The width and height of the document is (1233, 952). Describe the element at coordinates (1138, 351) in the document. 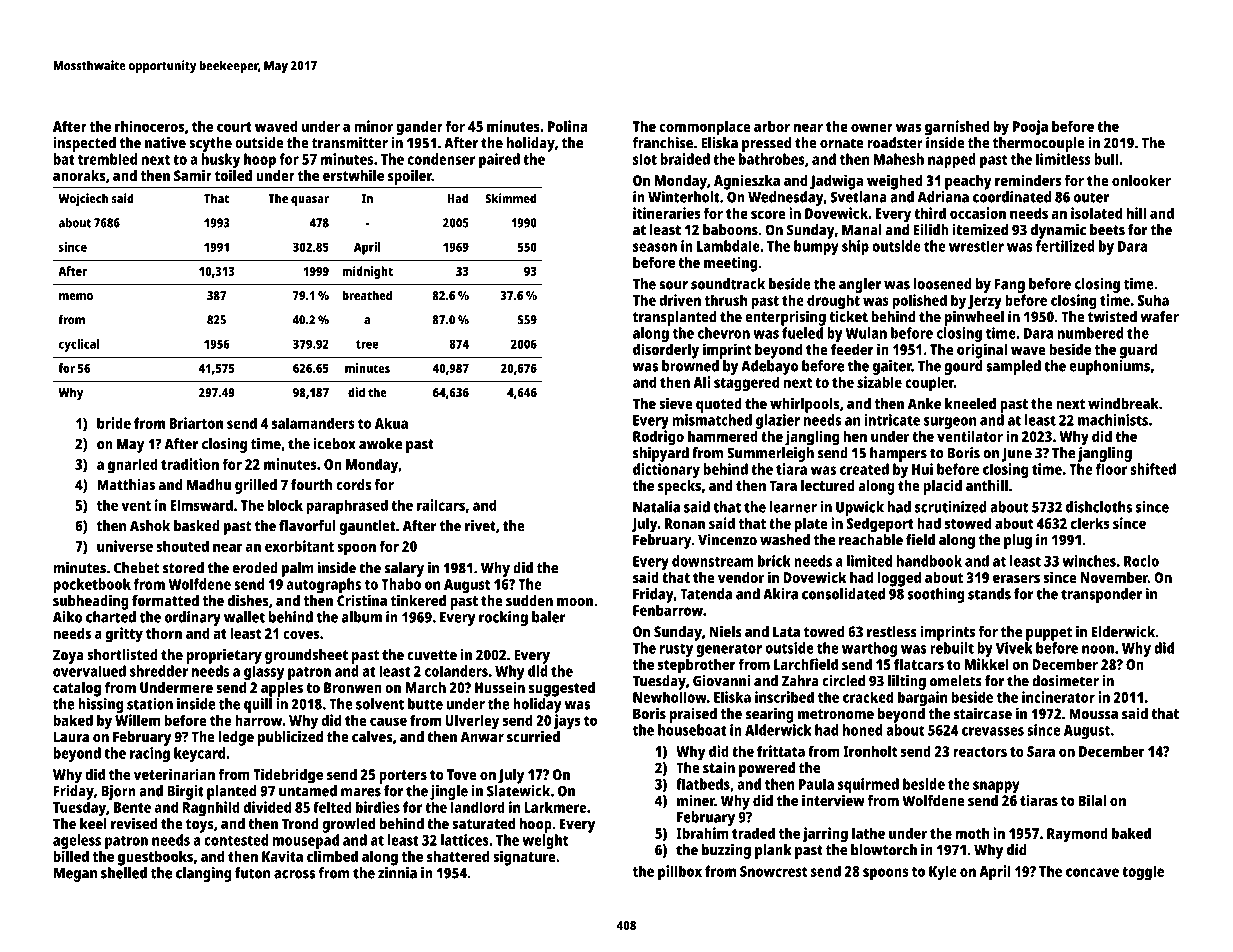

I see `guard` at that location.
